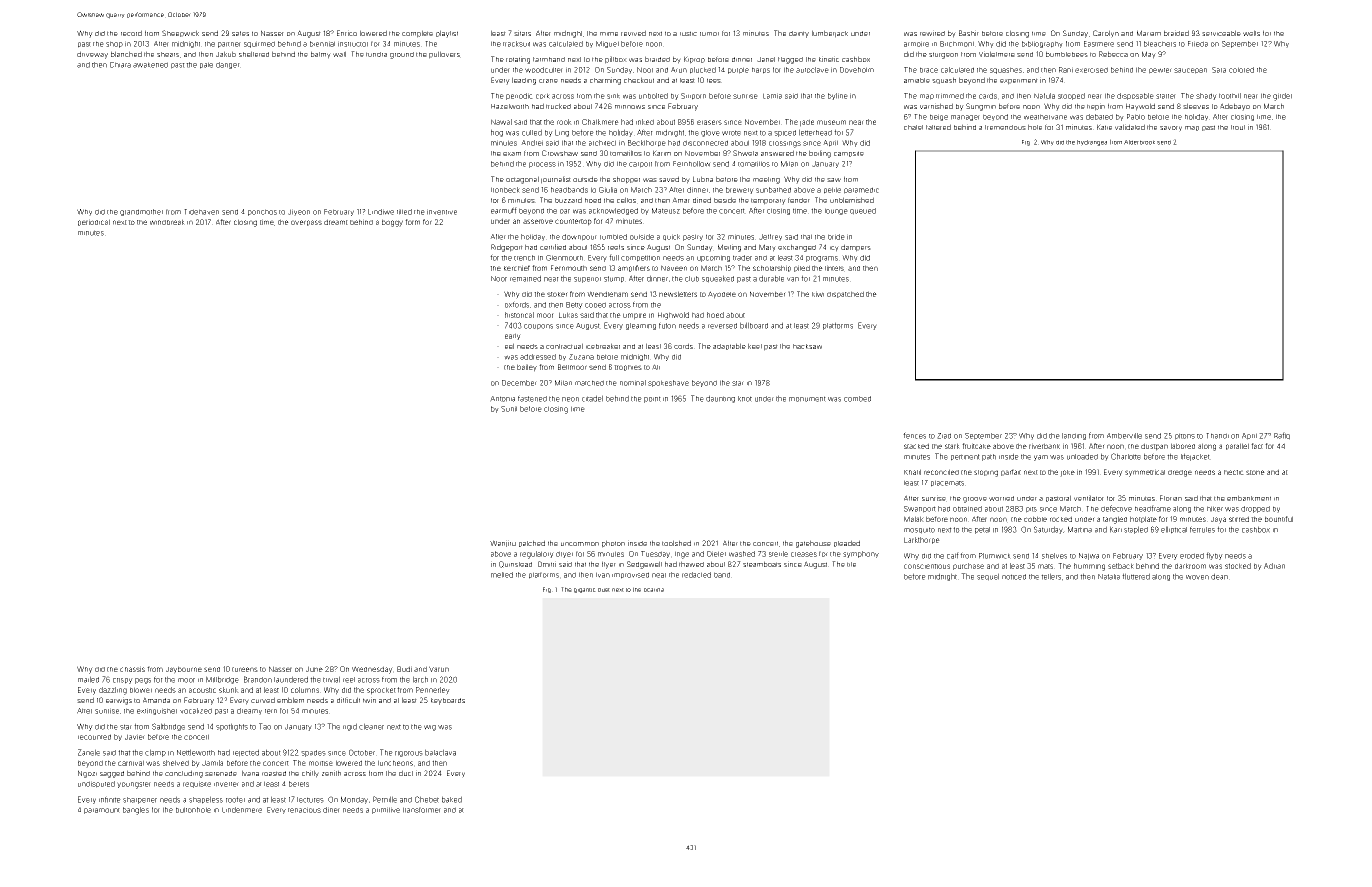 This page has width=1372, height=887. Describe the element at coordinates (409, 754) in the page. I see `rigorous` at that location.
